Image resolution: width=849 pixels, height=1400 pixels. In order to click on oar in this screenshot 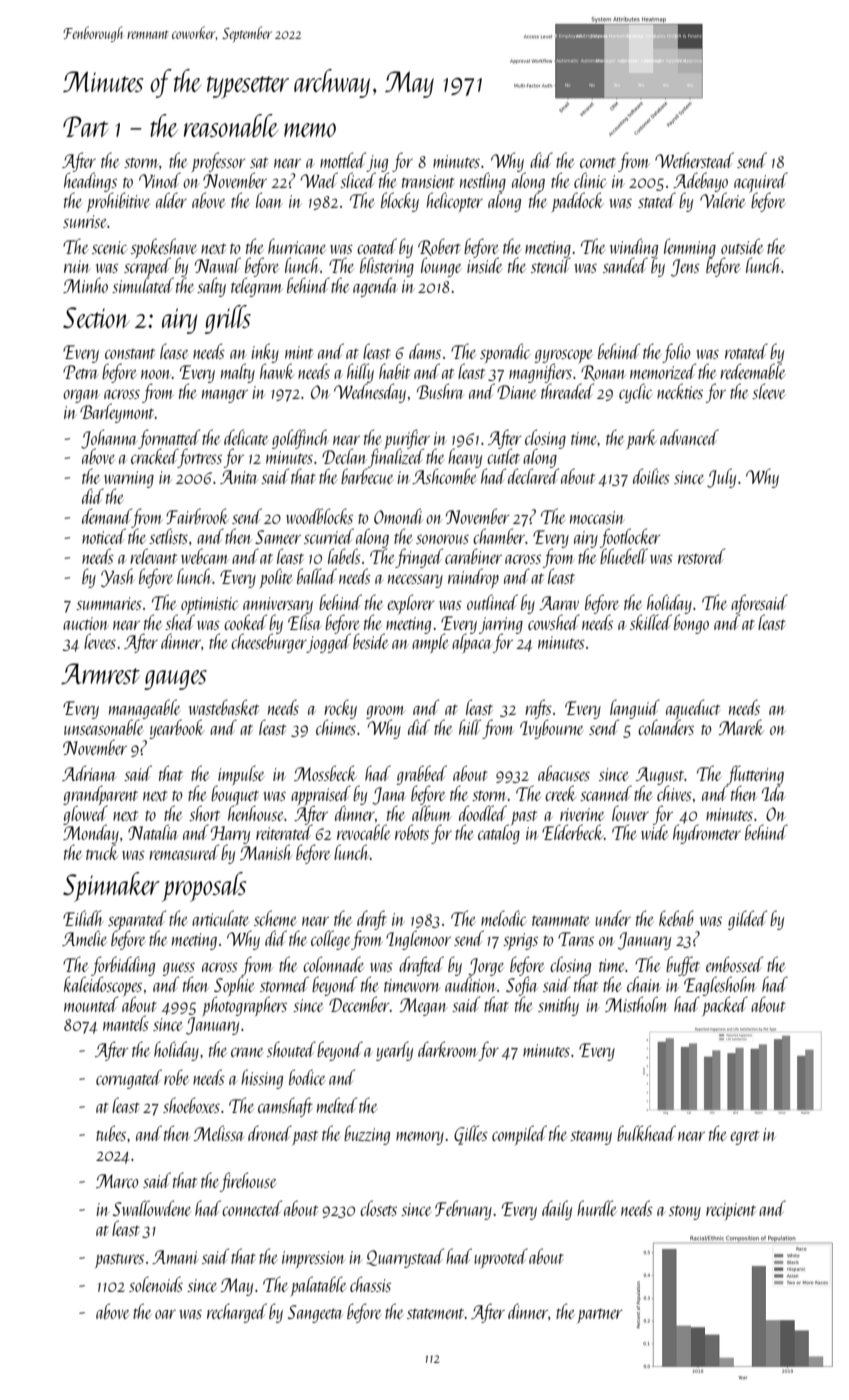, I will do `click(165, 1314)`.
